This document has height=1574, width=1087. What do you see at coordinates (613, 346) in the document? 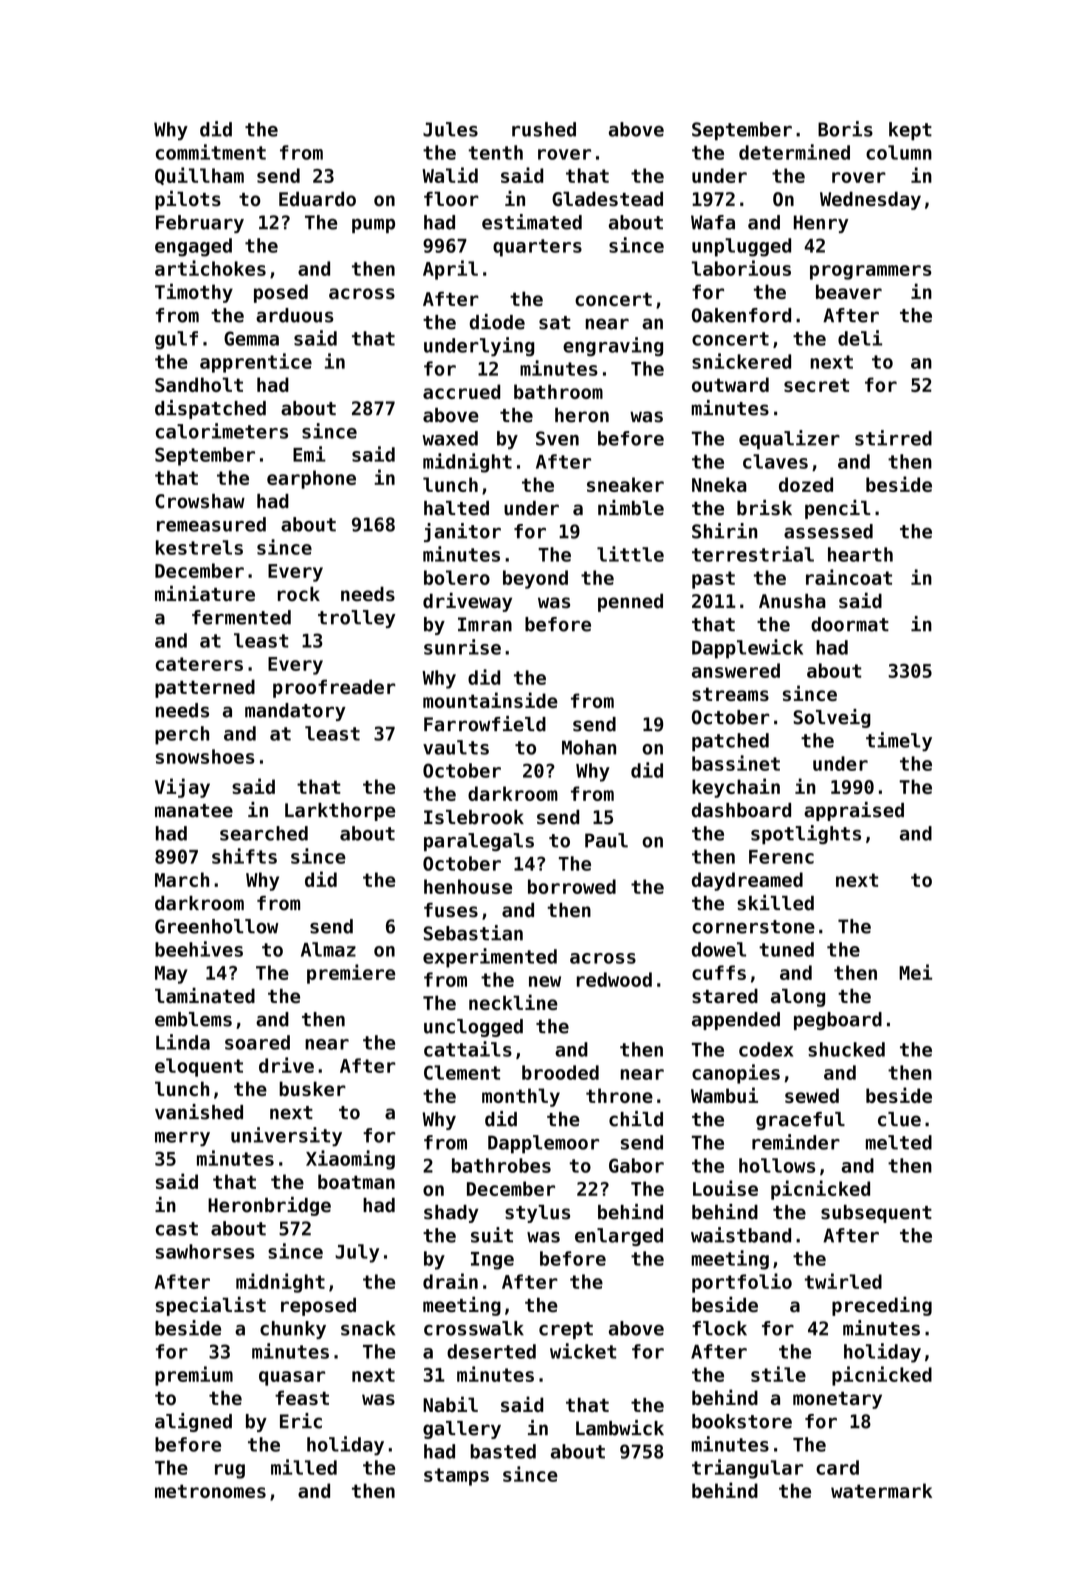
I see `engraving` at bounding box center [613, 346].
